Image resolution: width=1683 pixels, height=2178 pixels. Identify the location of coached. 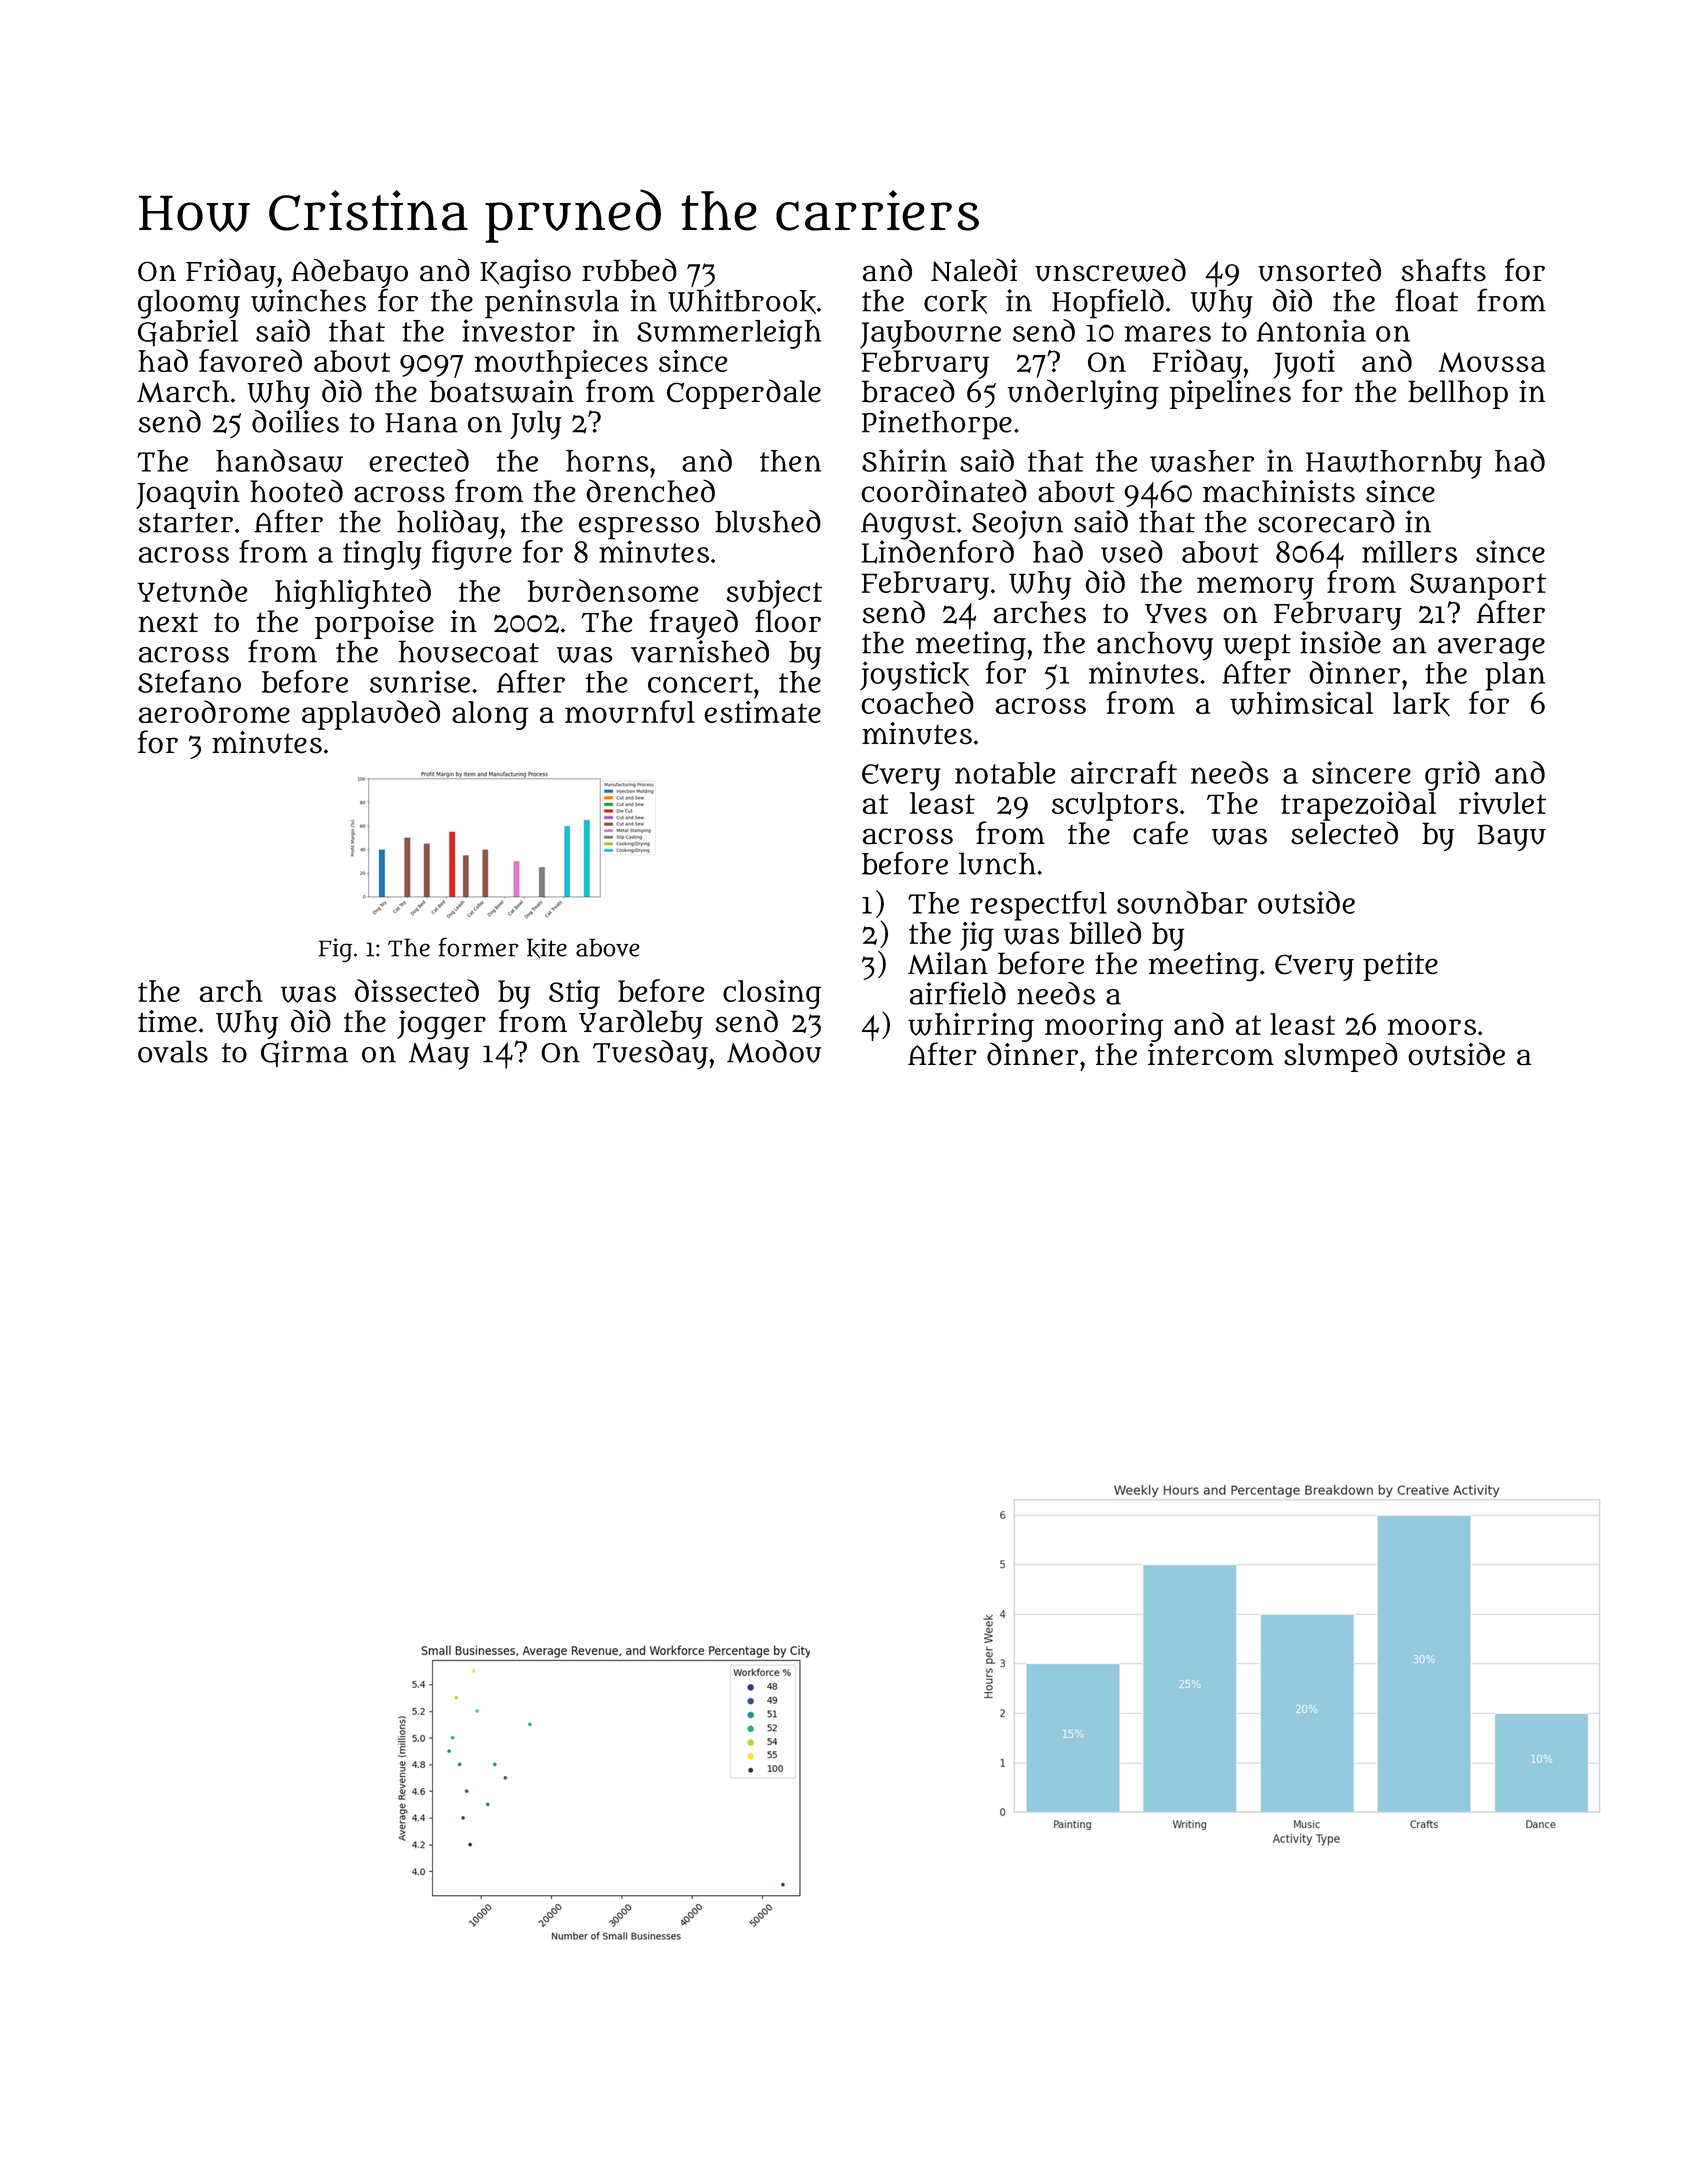
(917, 702).
